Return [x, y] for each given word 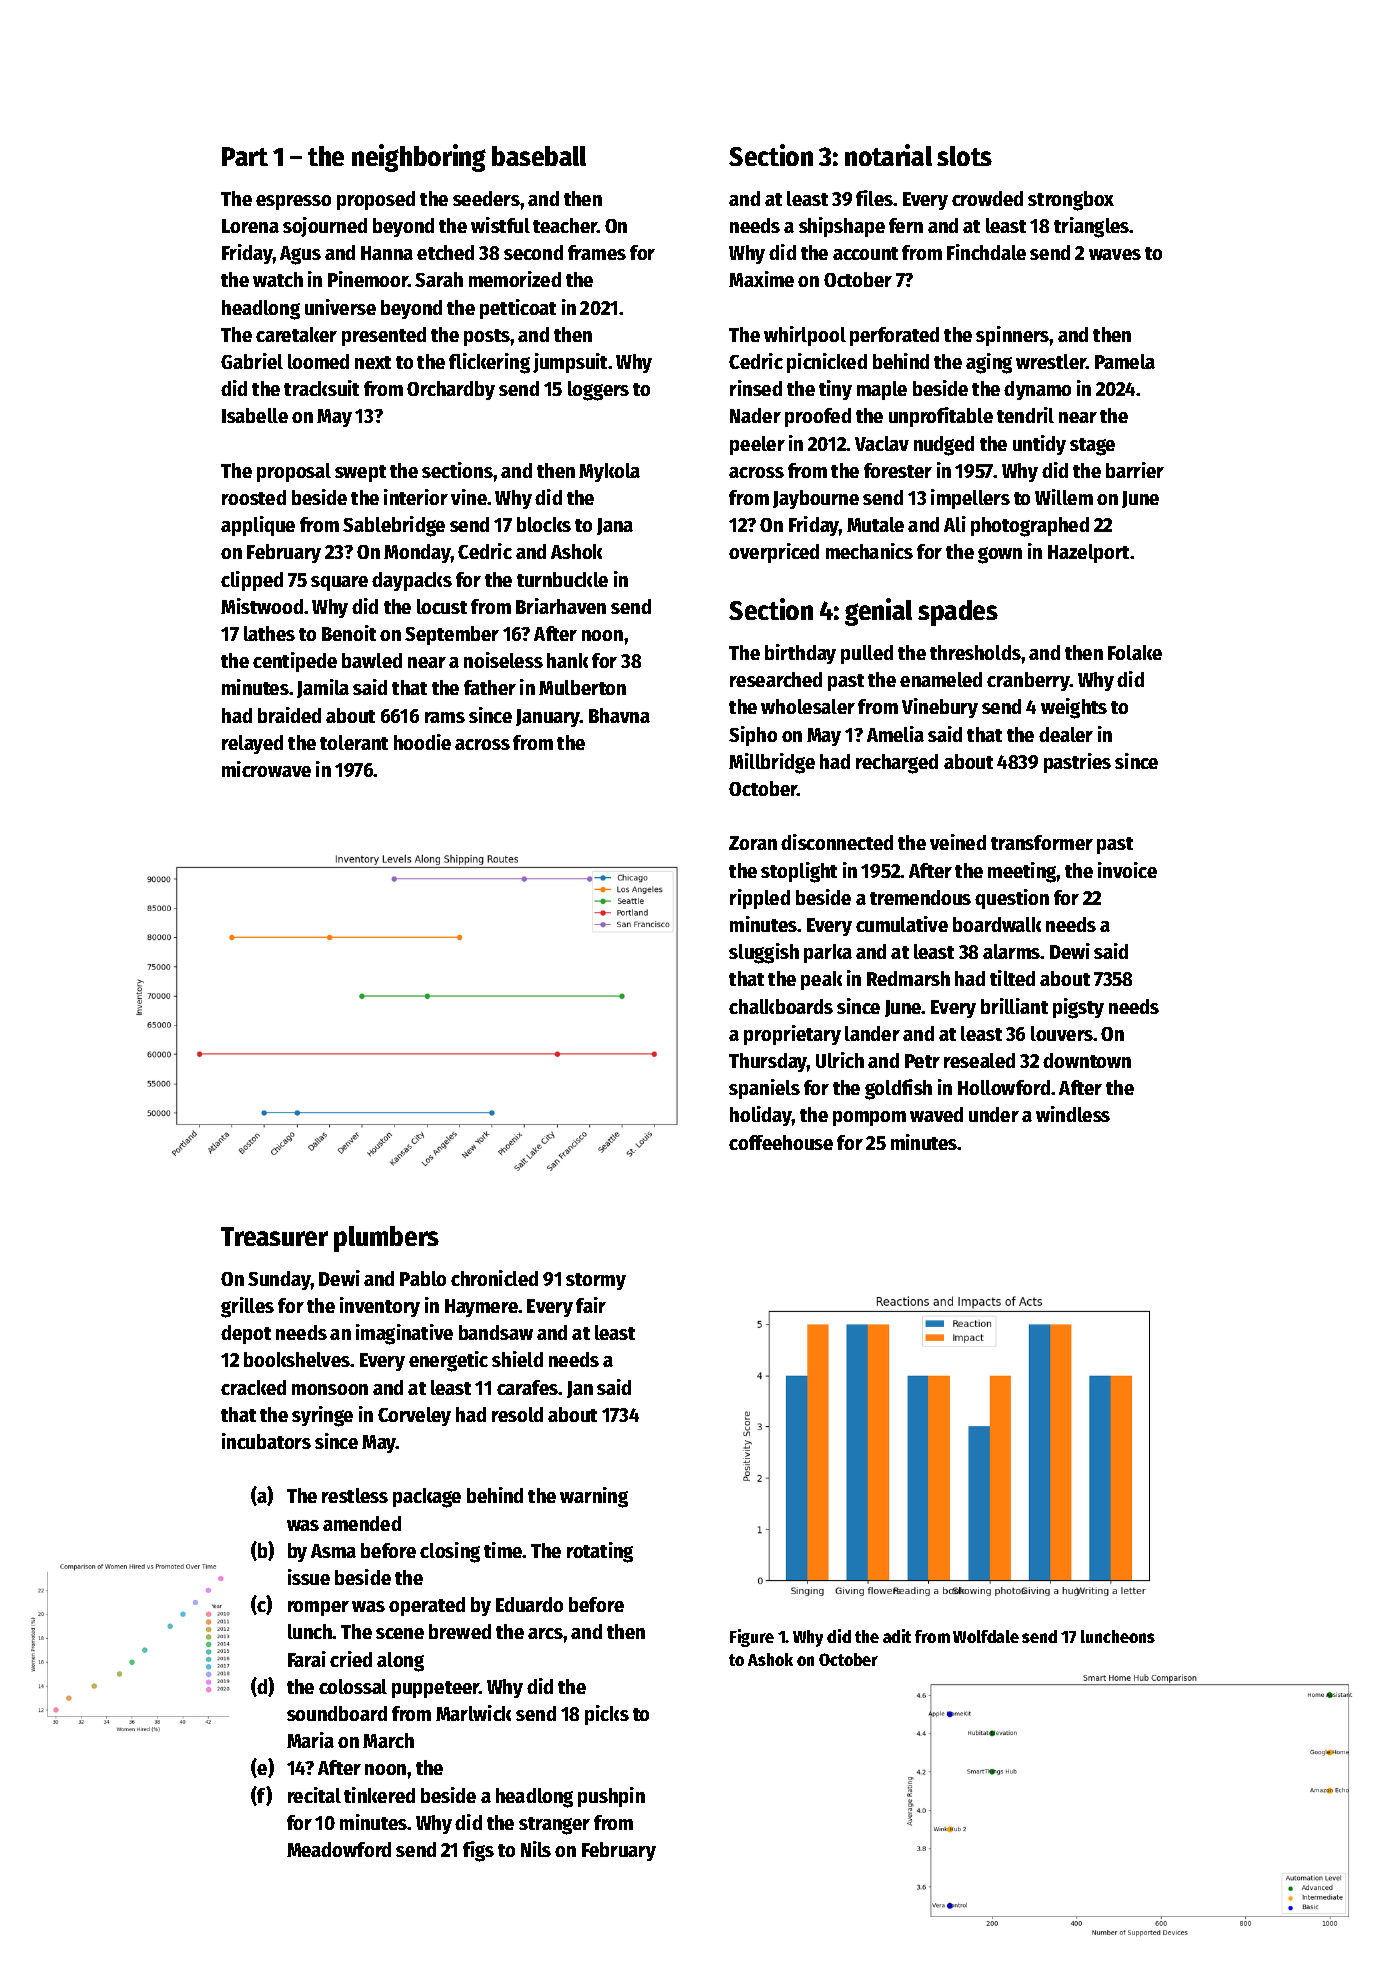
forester [898, 470]
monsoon [330, 1389]
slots [964, 156]
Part [245, 156]
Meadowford [339, 1849]
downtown [1087, 1060]
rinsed [756, 388]
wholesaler [808, 706]
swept [360, 473]
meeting [1022, 872]
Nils [536, 1849]
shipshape [842, 227]
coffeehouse [781, 1142]
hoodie [422, 742]
